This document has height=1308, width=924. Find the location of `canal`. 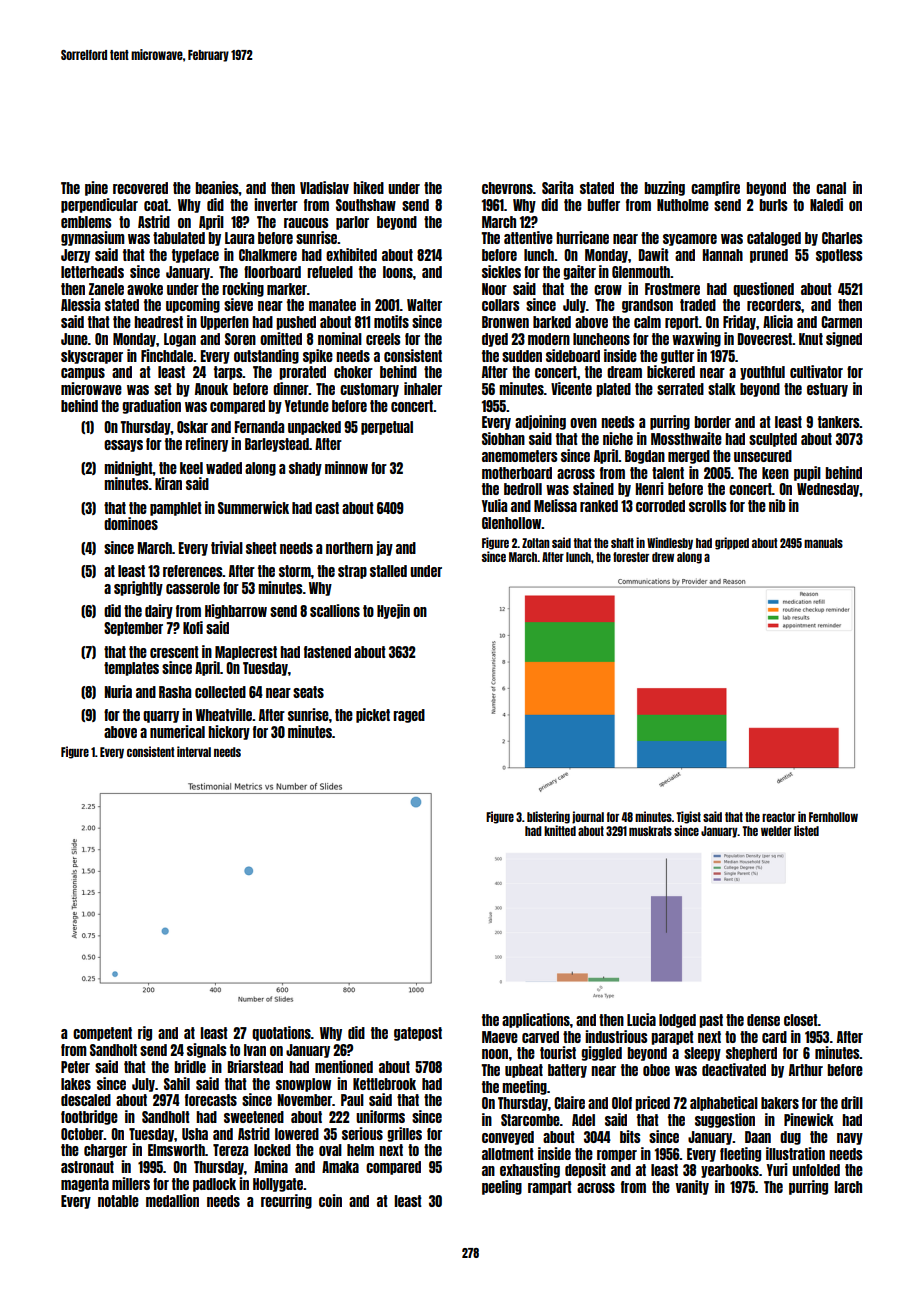

canal is located at coordinates (831, 188).
